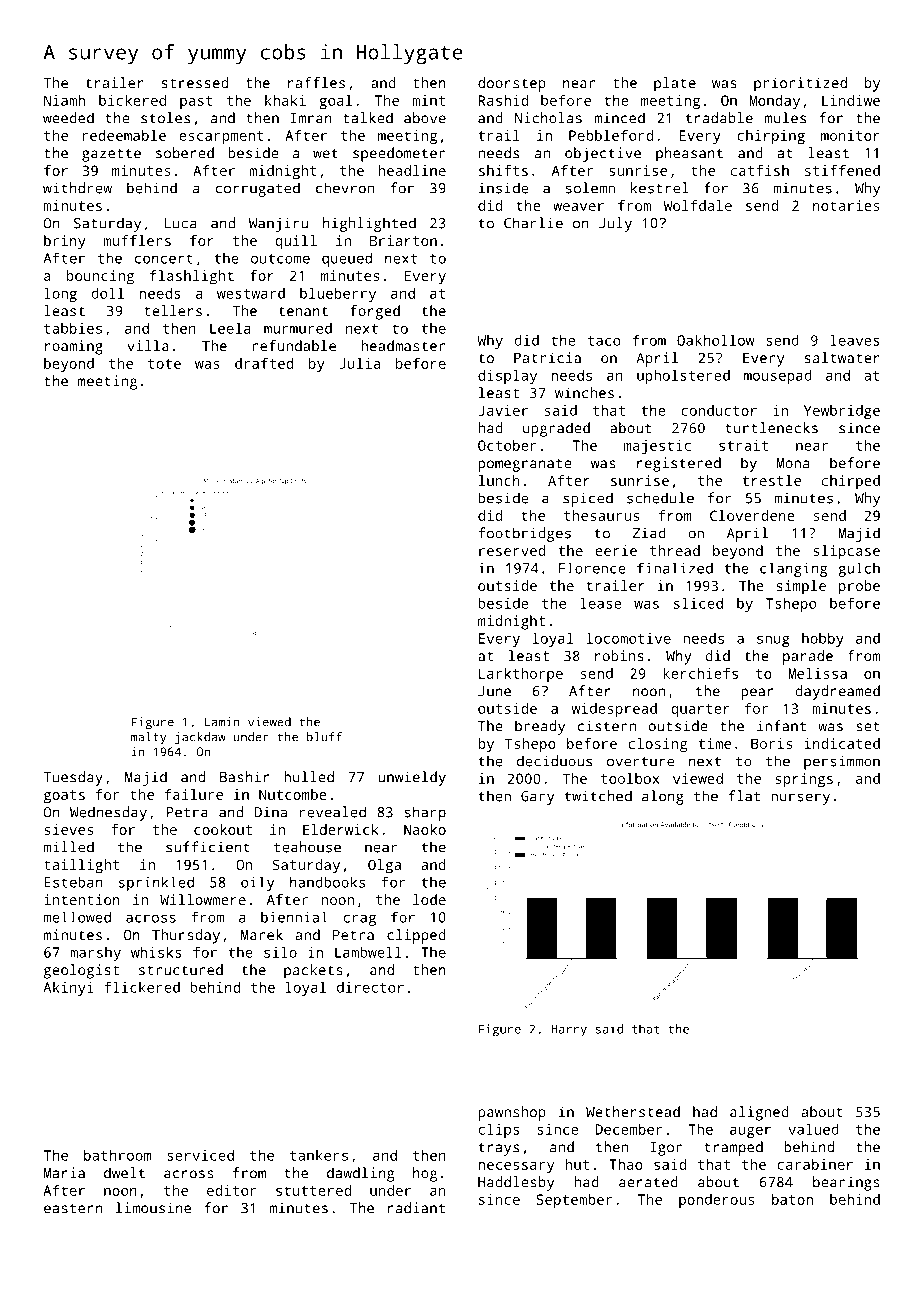 The width and height of the image is (924, 1308). What do you see at coordinates (800, 84) in the image?
I see `prioritized` at bounding box center [800, 84].
